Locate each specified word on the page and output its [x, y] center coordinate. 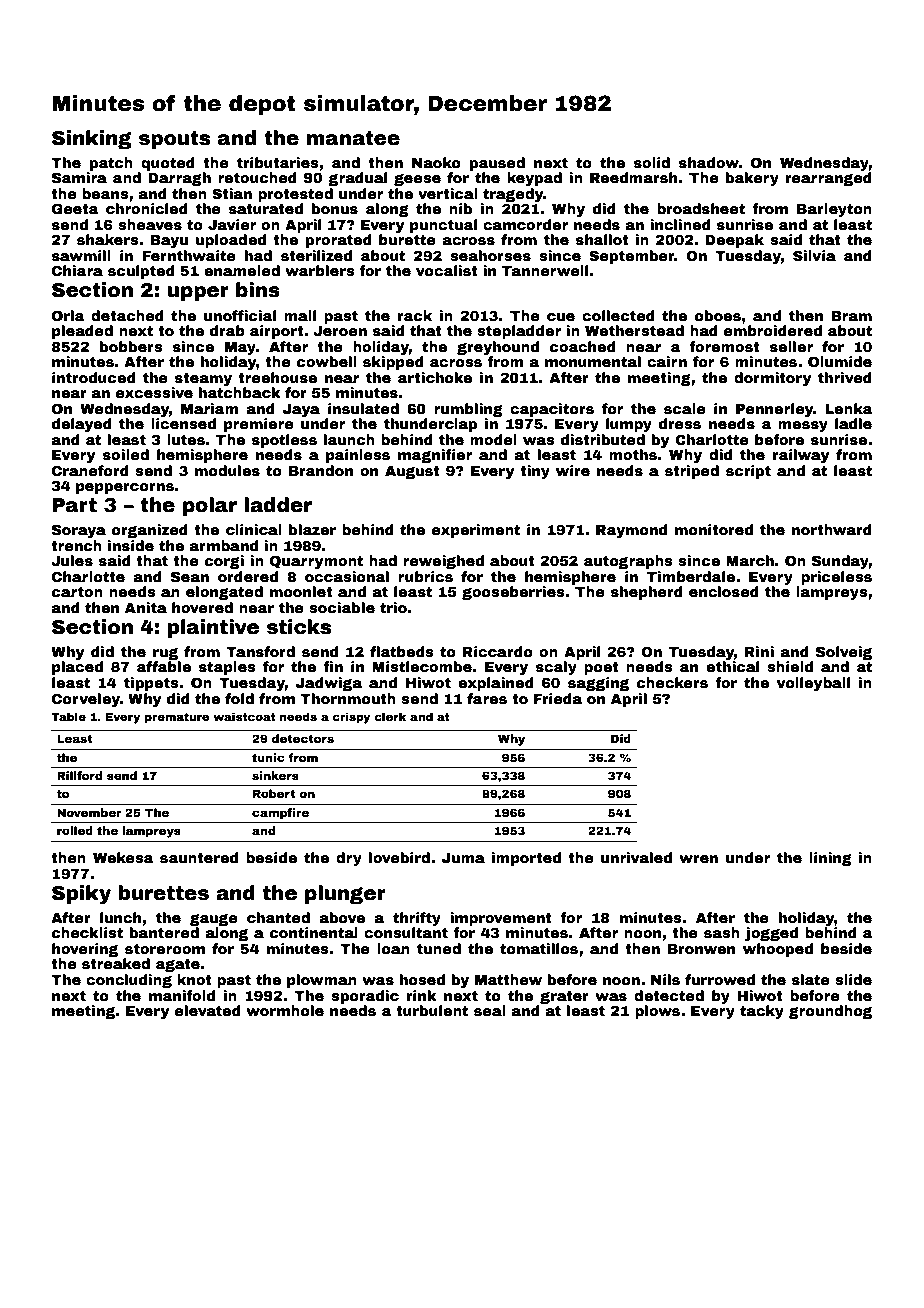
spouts [174, 140]
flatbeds [402, 651]
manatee [353, 138]
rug [165, 654]
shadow [709, 162]
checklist [87, 932]
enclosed [724, 591]
